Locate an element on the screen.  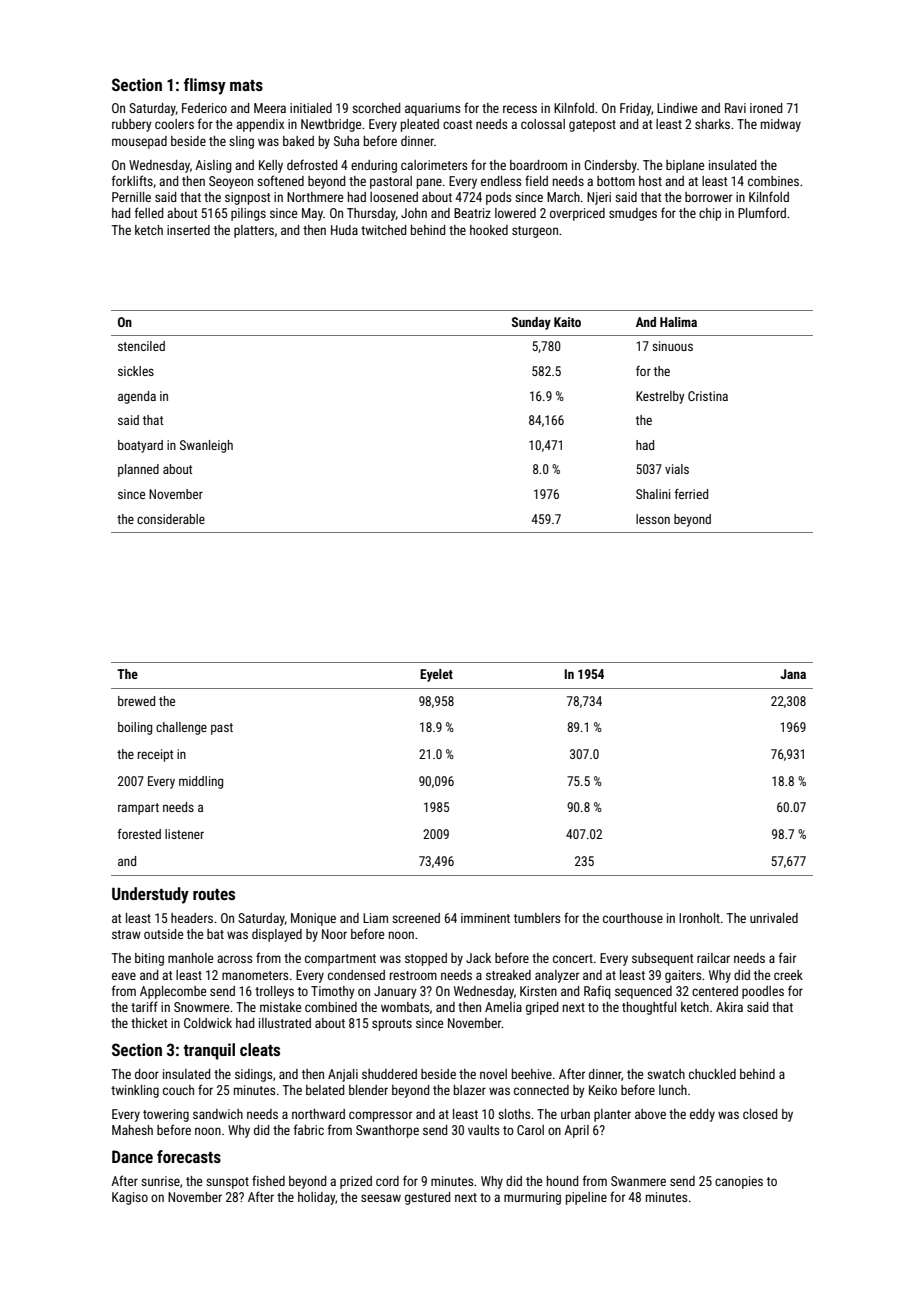
Carol is located at coordinates (530, 1130).
